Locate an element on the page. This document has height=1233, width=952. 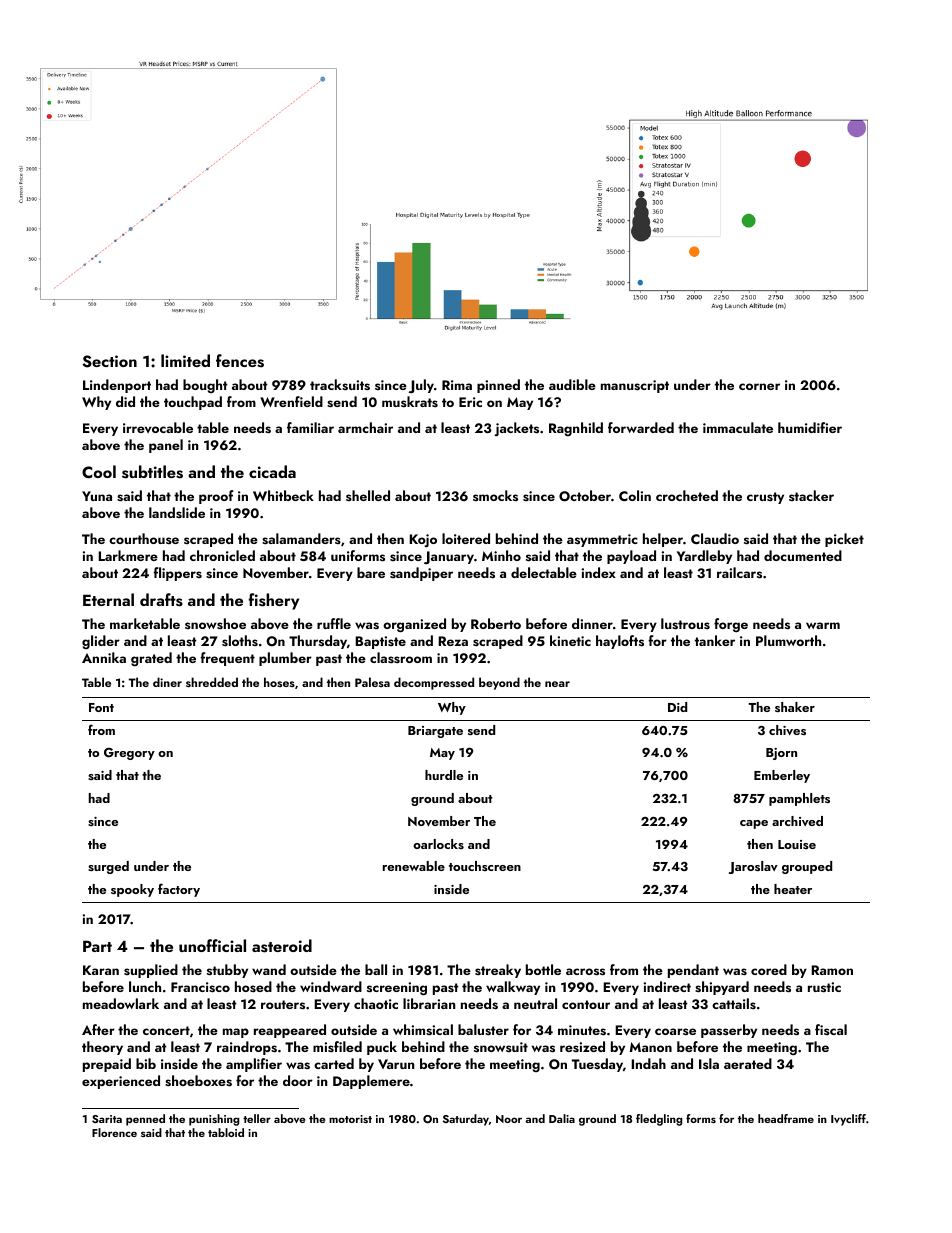
bottle is located at coordinates (543, 969).
